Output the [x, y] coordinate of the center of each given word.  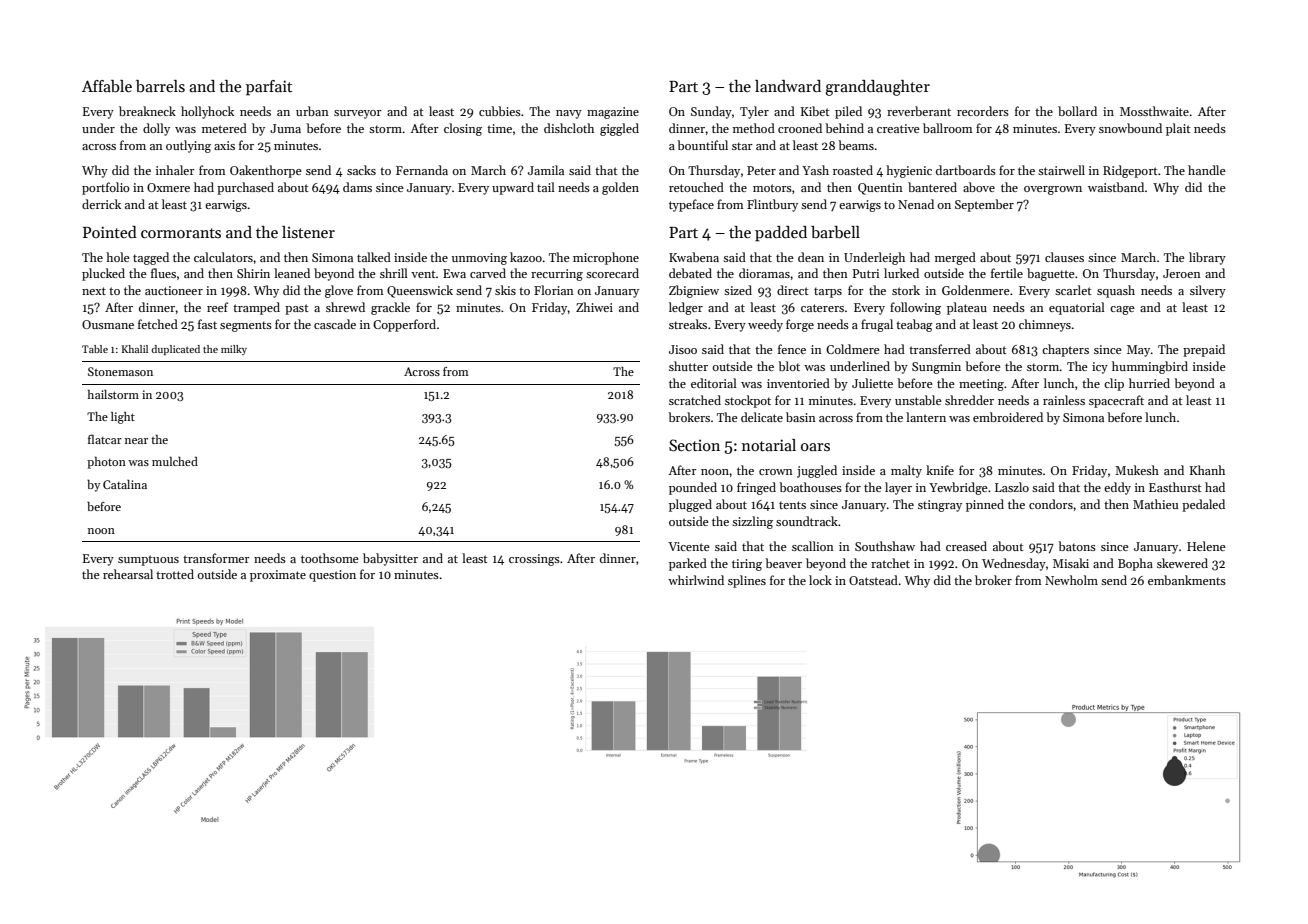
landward [788, 86]
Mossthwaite [1154, 111]
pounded [693, 488]
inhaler [175, 170]
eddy [1117, 488]
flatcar [105, 439]
